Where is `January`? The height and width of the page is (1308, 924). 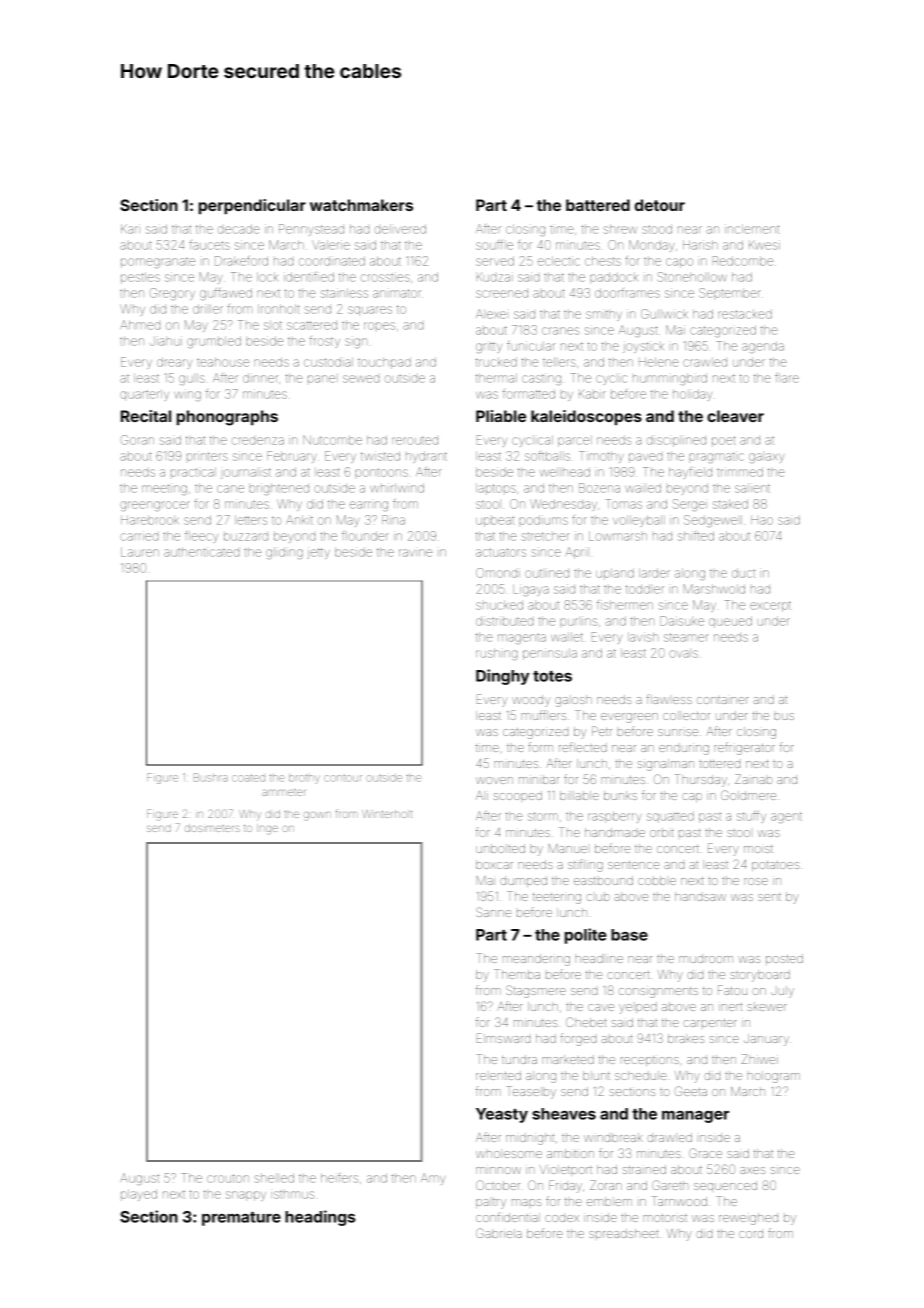
January is located at coordinates (766, 1040).
